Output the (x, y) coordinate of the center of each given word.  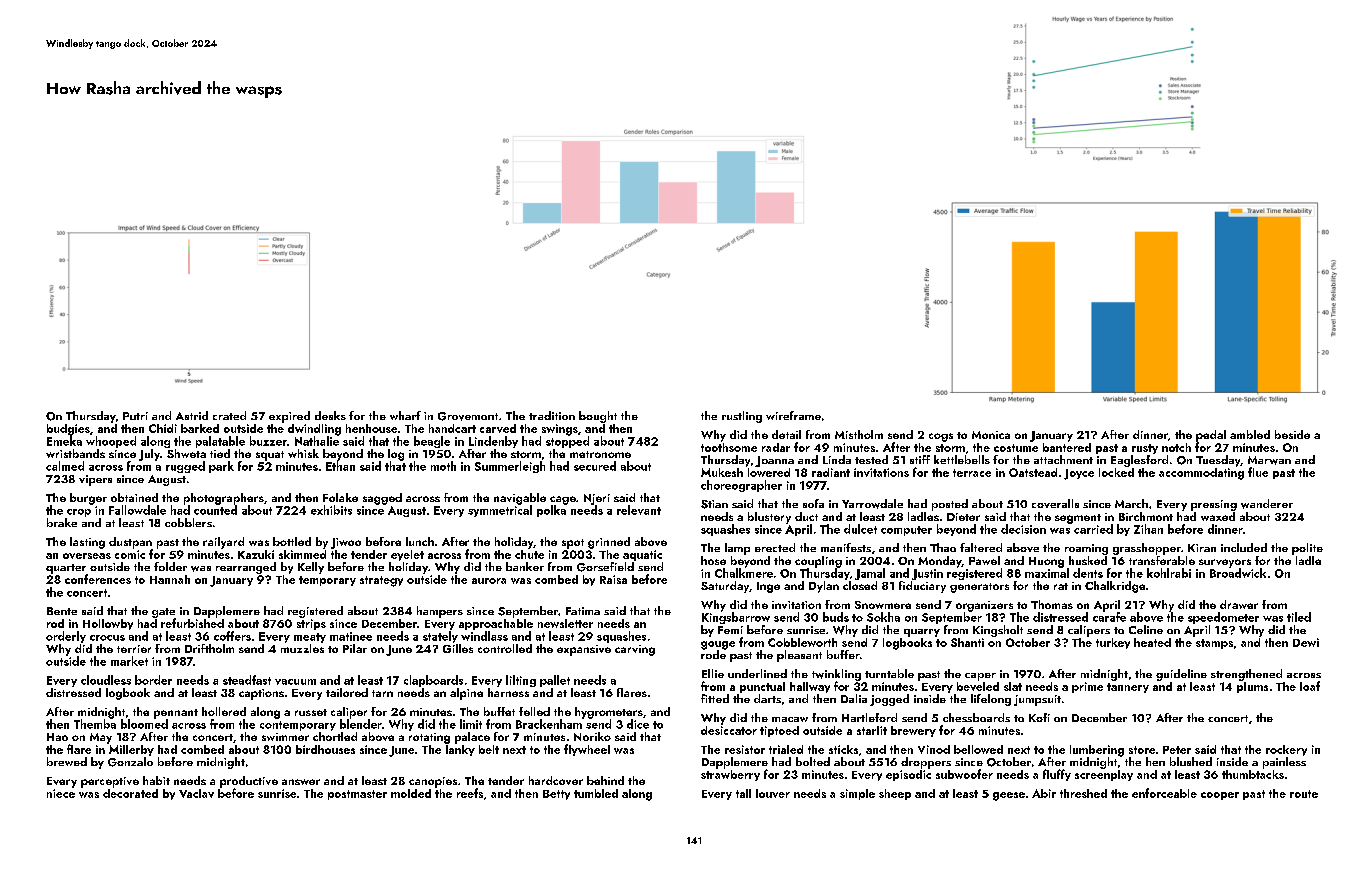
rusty (1145, 449)
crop (79, 513)
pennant (176, 714)
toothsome (729, 447)
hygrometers (609, 713)
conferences (98, 579)
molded (411, 793)
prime (1087, 687)
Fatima (583, 611)
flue (1258, 472)
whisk (303, 453)
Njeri (597, 499)
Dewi (1306, 642)
